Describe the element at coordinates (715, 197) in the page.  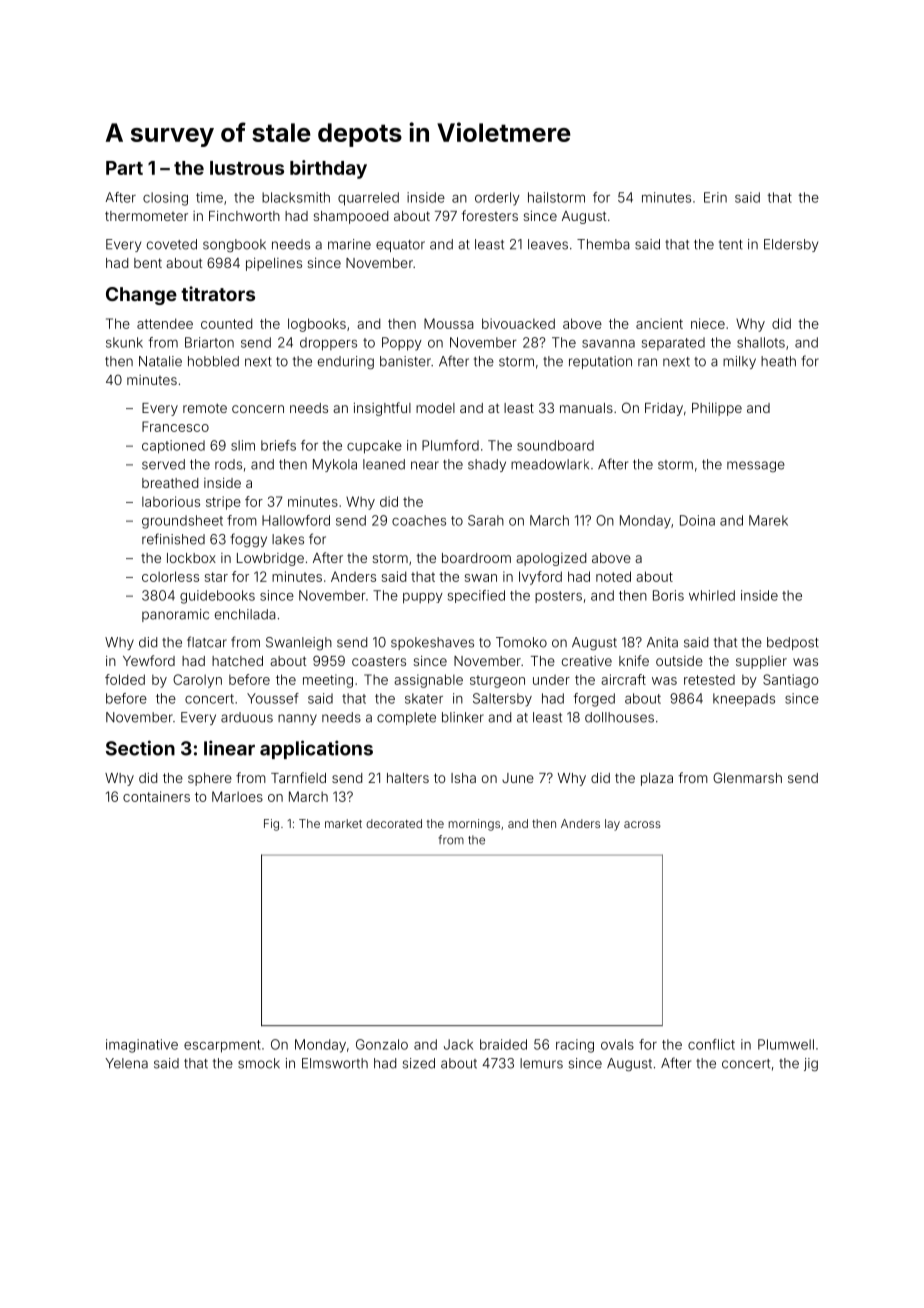
I see `Erin` at that location.
